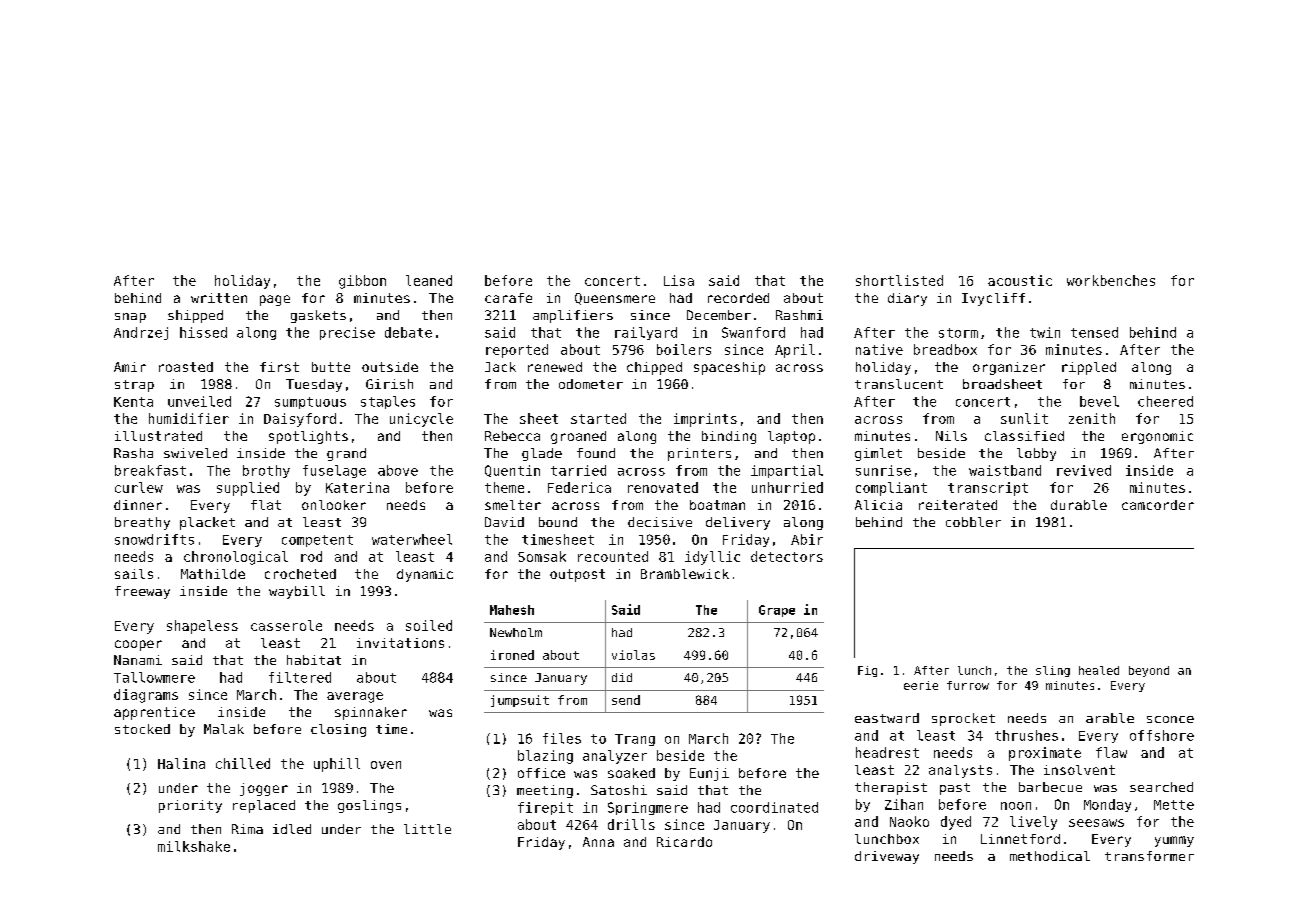  Describe the element at coordinates (427, 829) in the page. I see `little` at that location.
